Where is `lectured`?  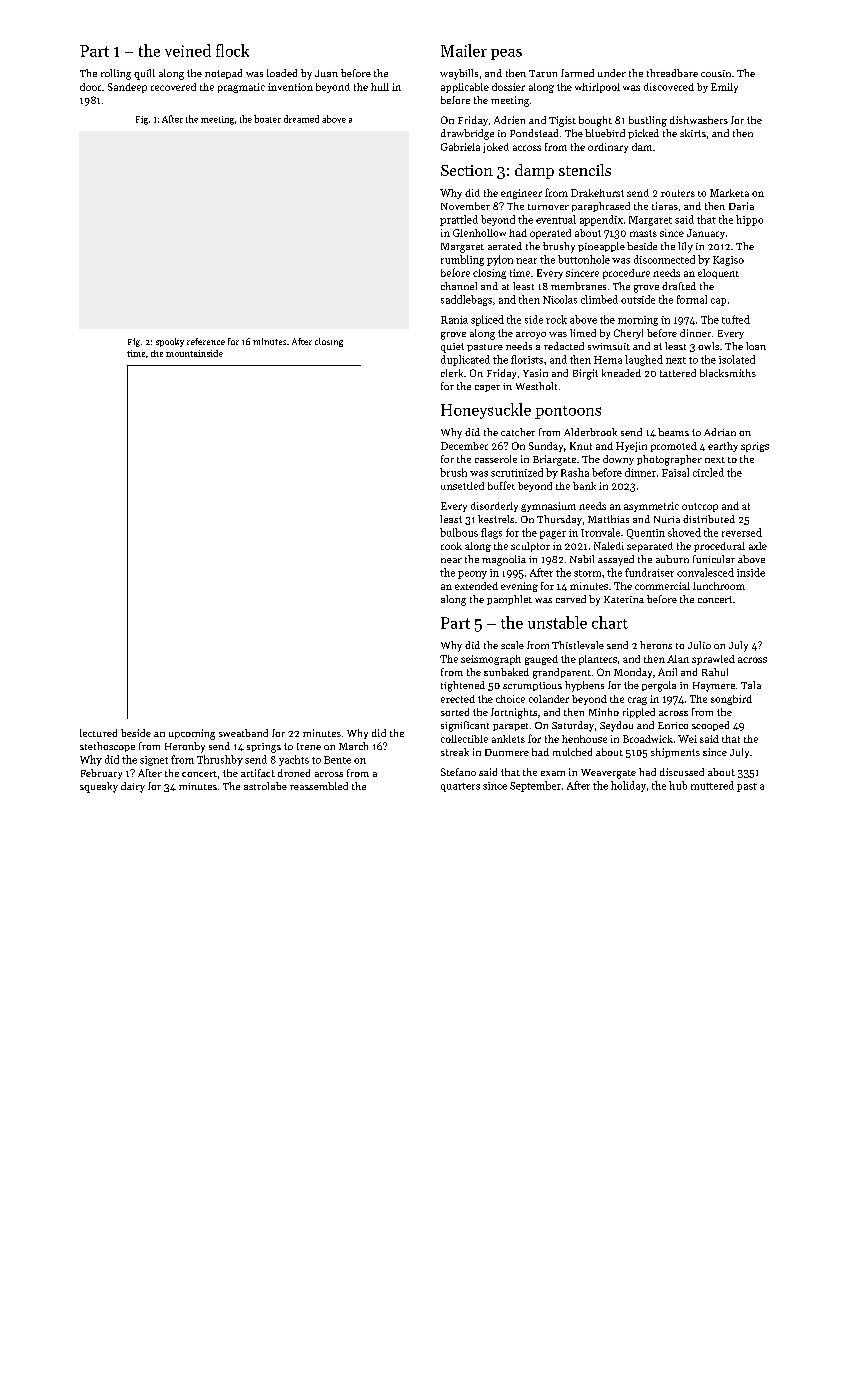 lectured is located at coordinates (98, 733).
